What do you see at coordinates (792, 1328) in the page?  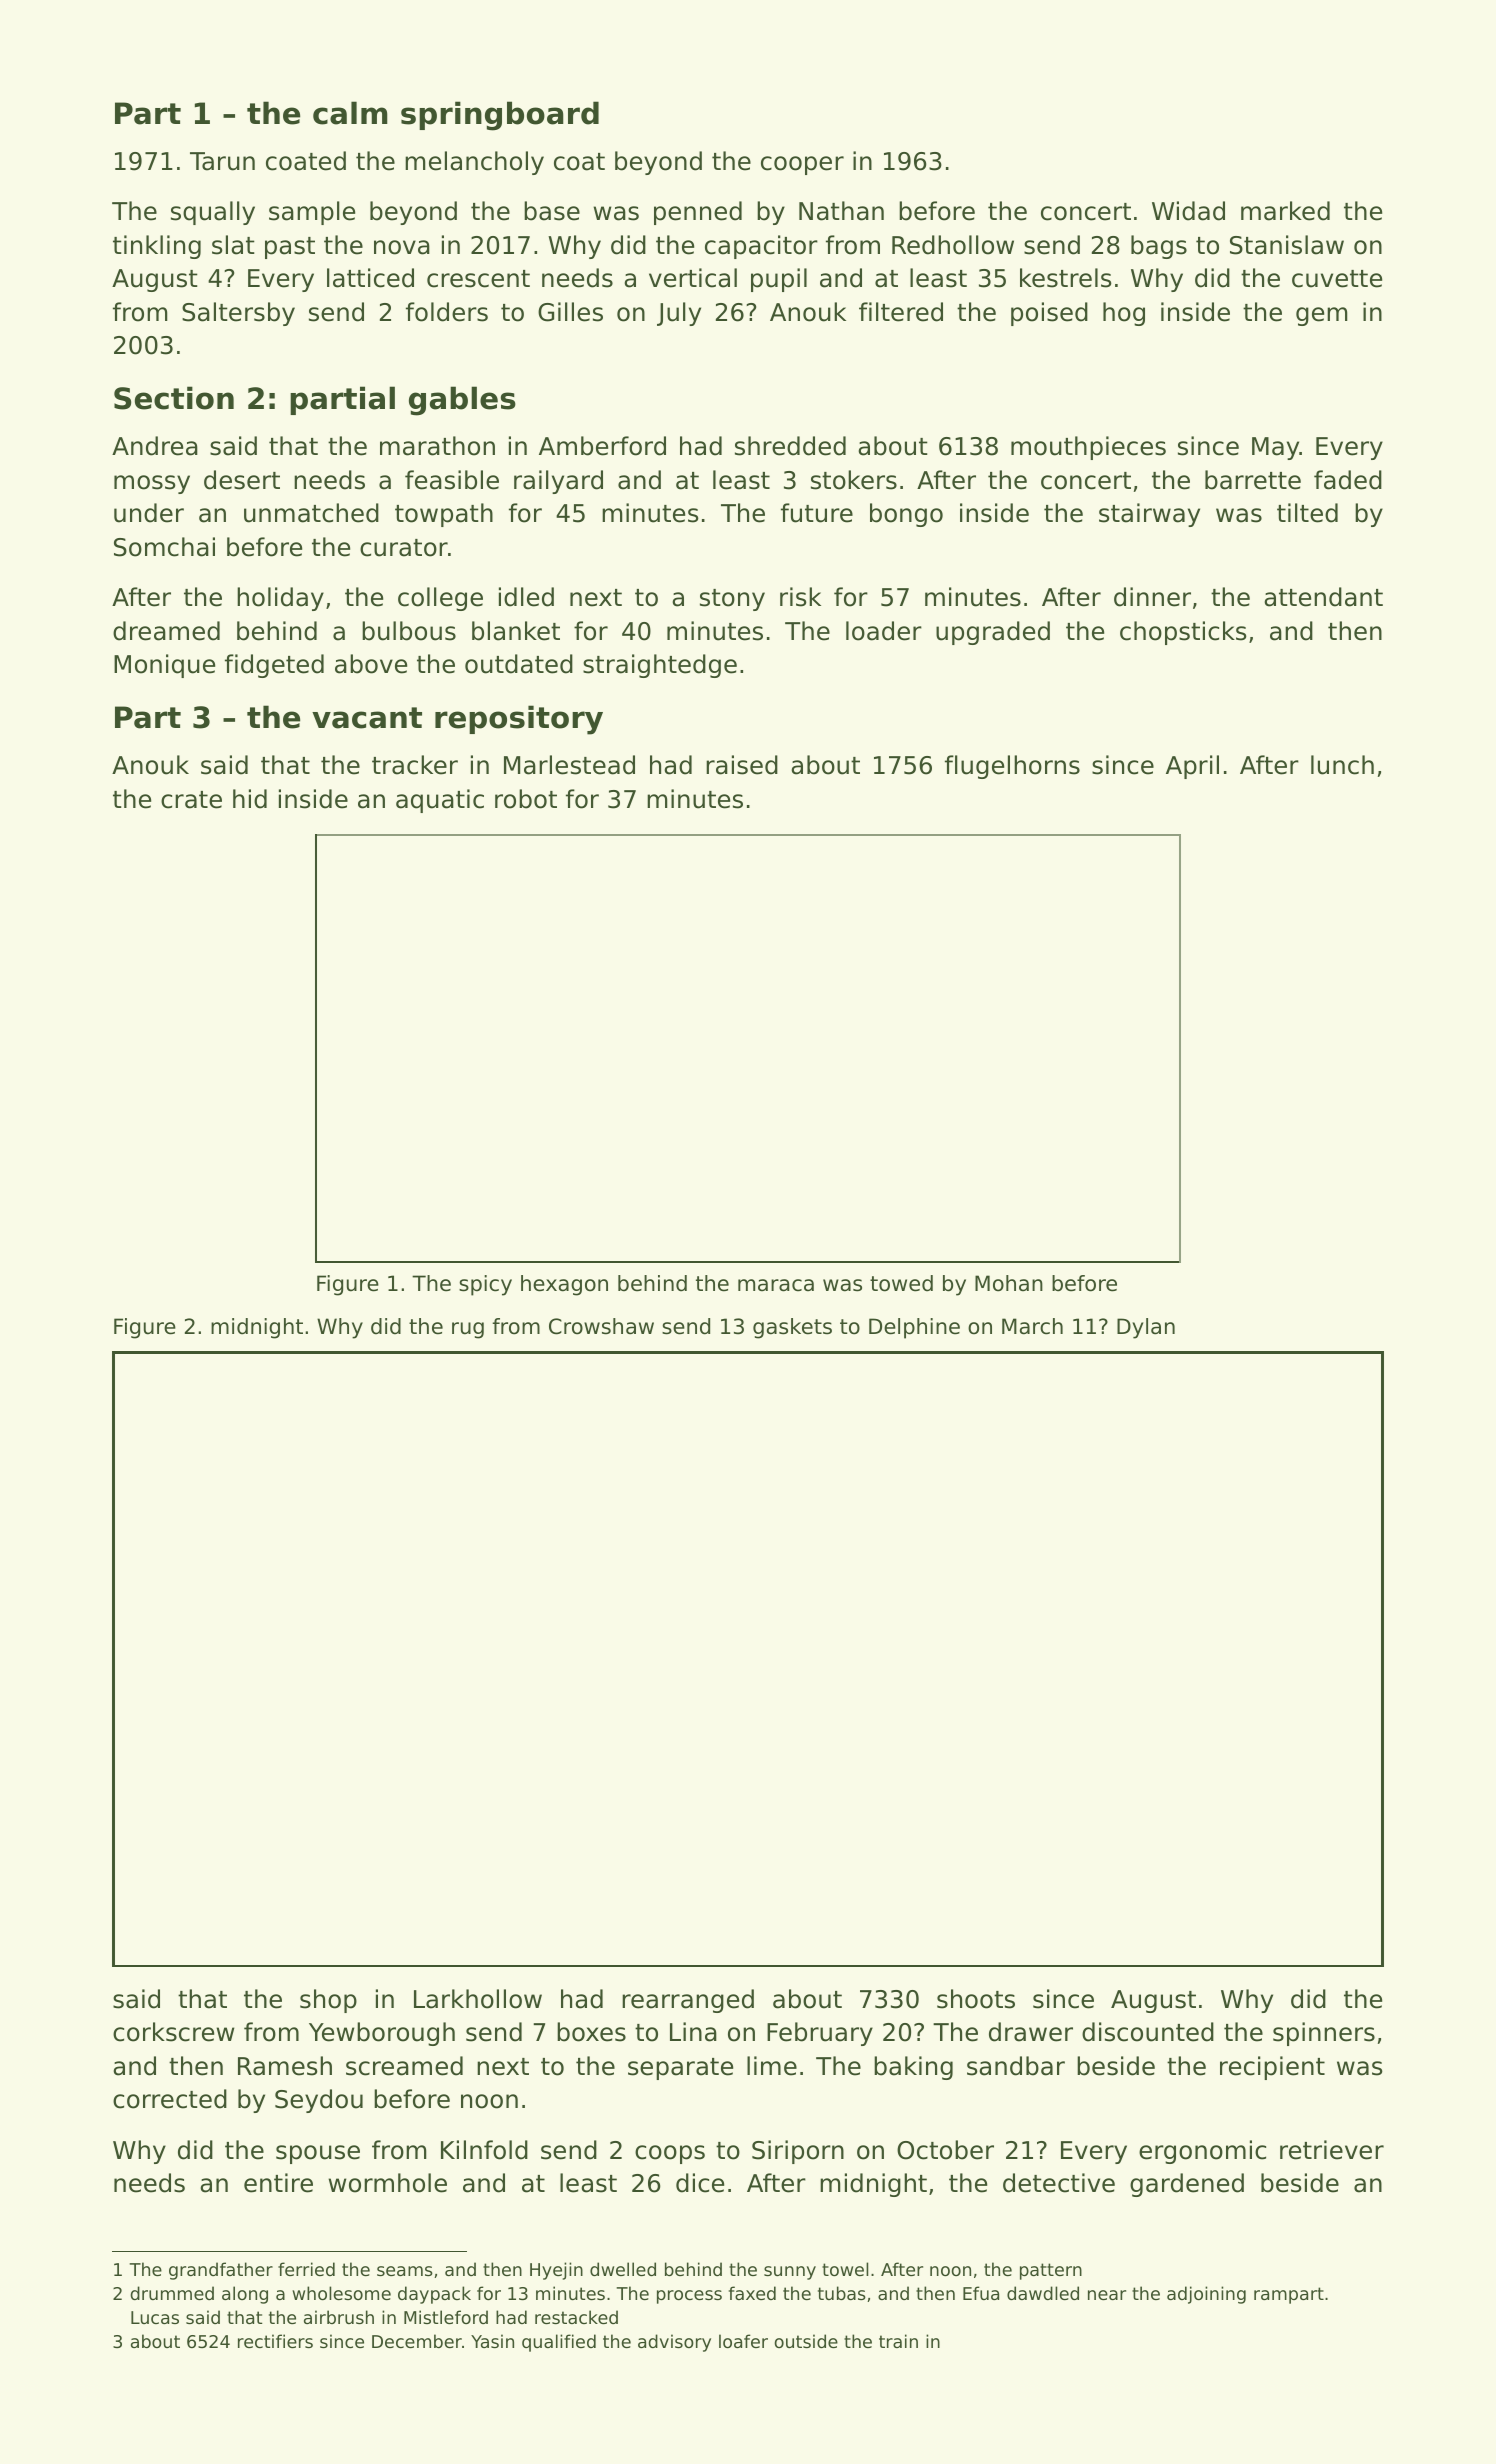 I see `gaskets` at bounding box center [792, 1328].
